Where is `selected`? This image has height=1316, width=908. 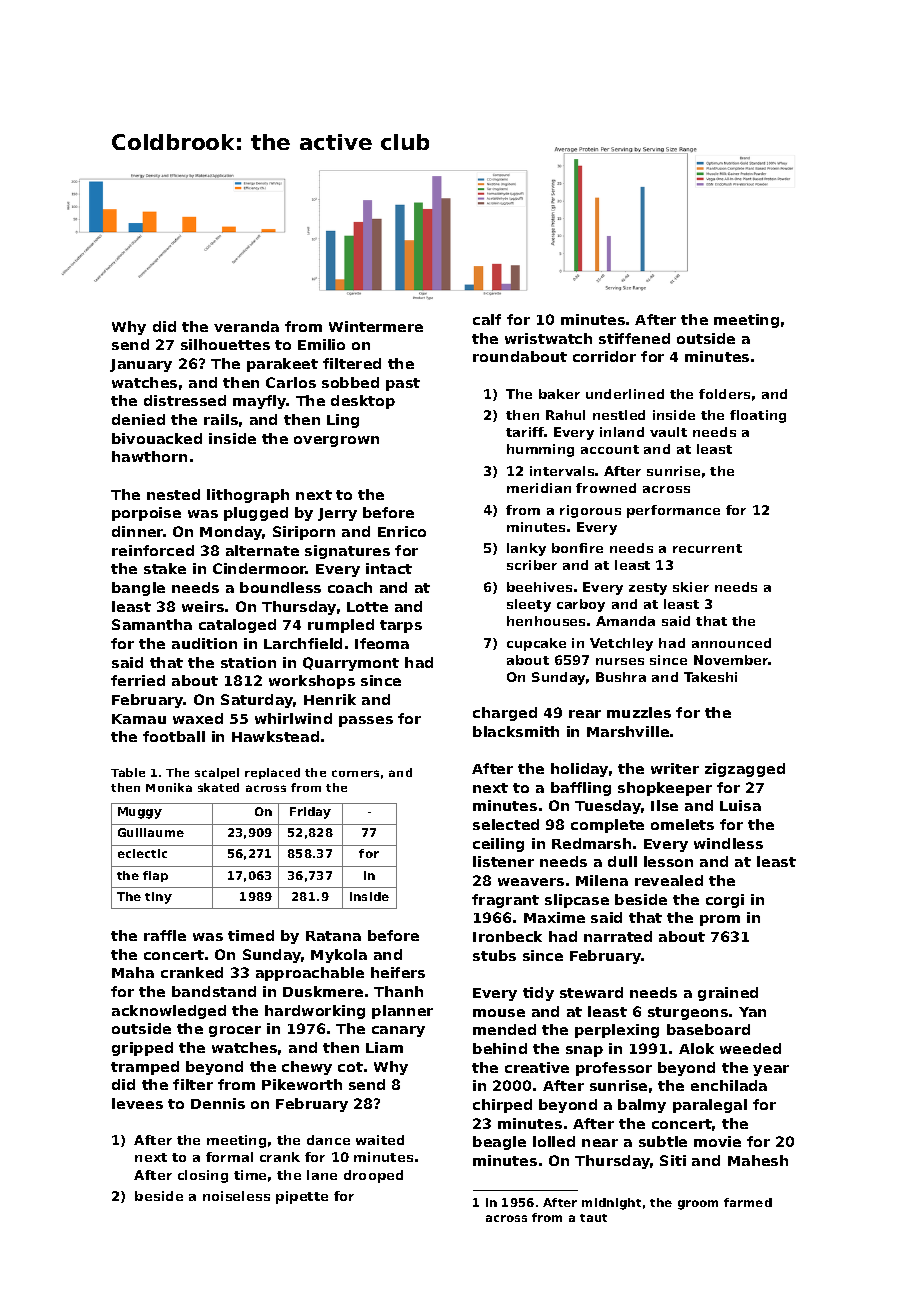
selected is located at coordinates (506, 824).
